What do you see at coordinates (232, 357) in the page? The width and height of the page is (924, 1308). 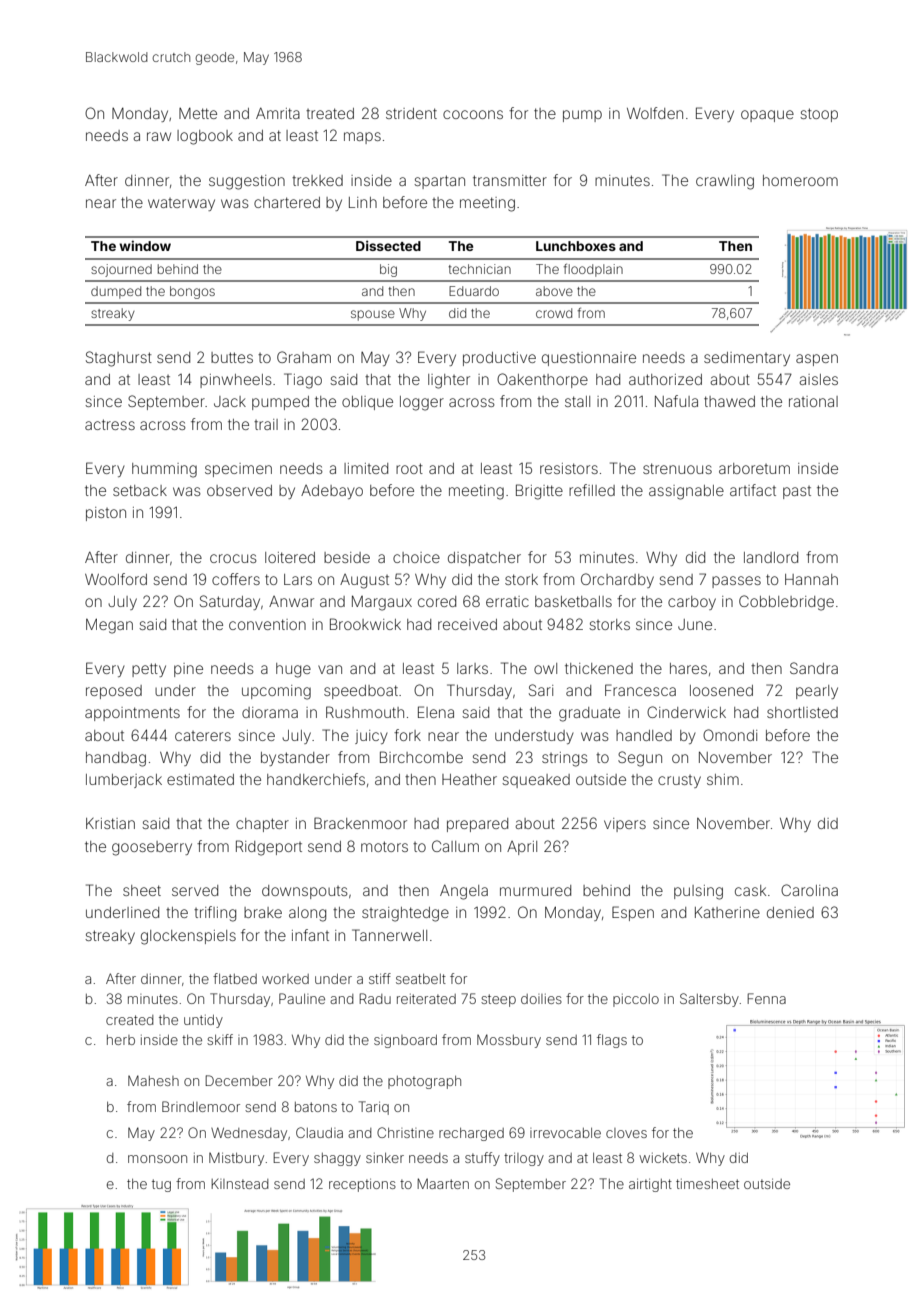 I see `buttes` at bounding box center [232, 357].
